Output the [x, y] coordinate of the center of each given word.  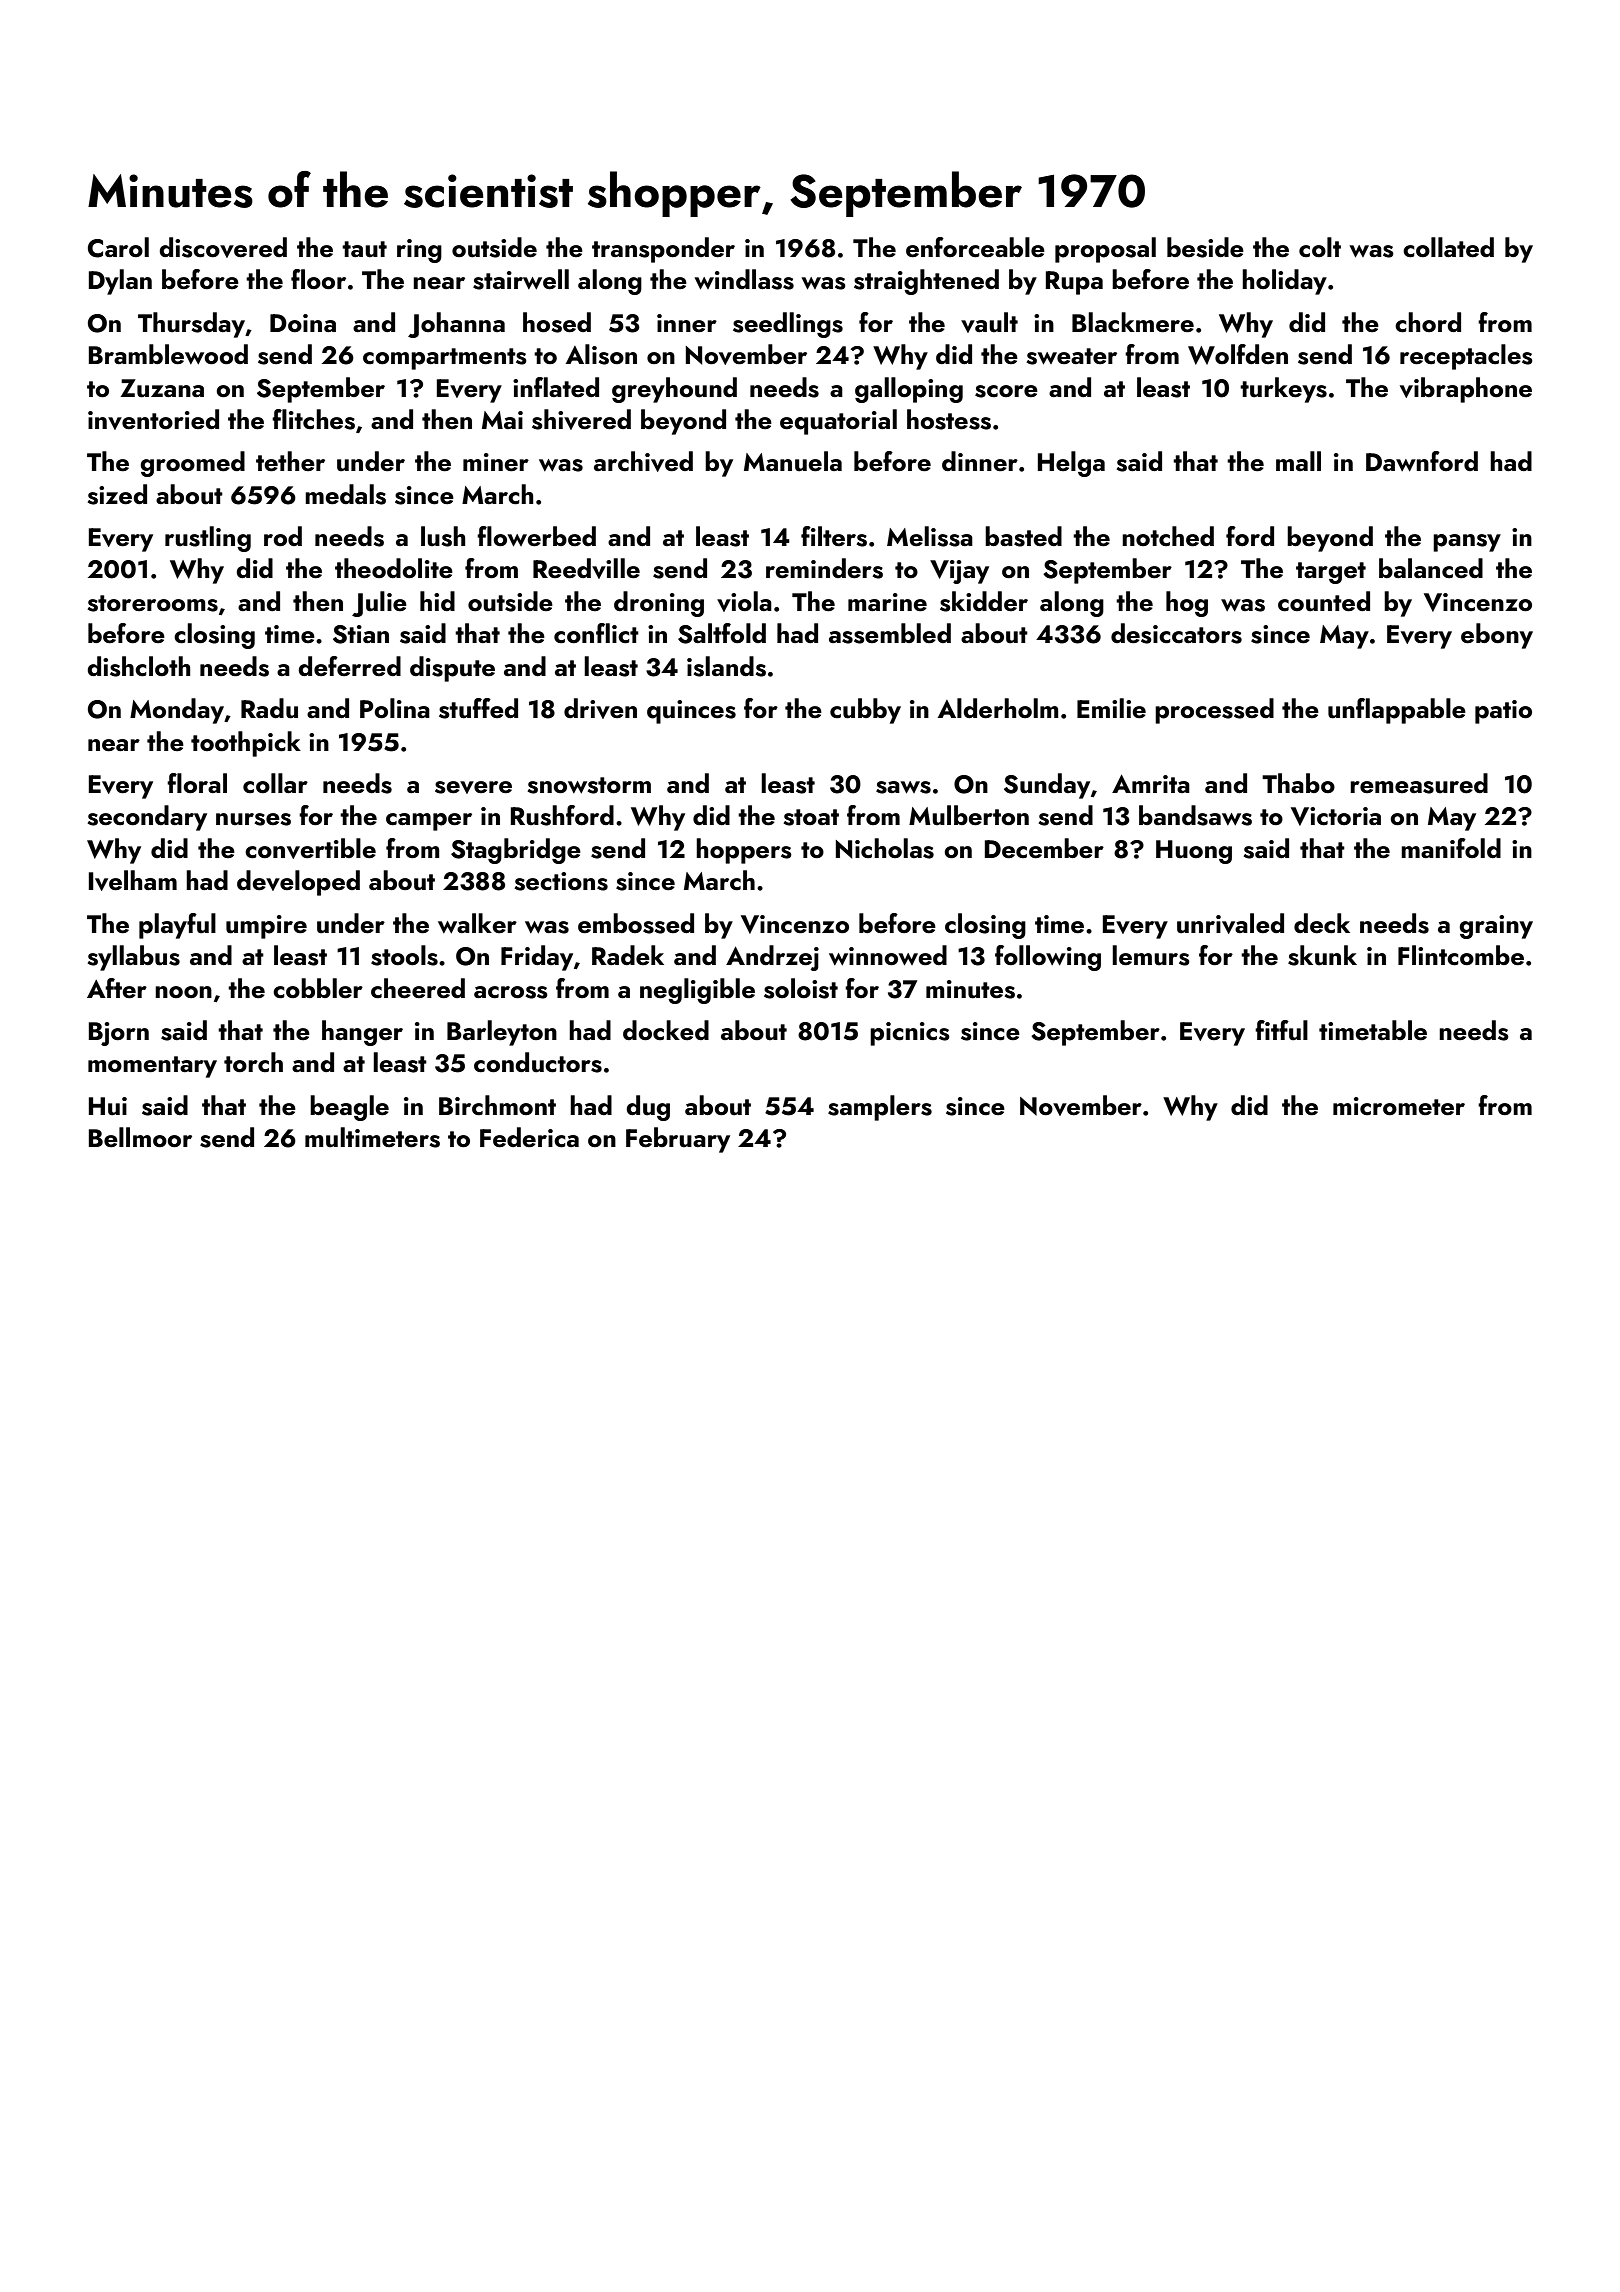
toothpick [246, 744]
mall [1298, 461]
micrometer [1399, 1106]
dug [648, 1108]
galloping [909, 390]
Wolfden [1238, 354]
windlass [744, 279]
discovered [223, 247]
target [1331, 573]
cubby [865, 711]
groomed [192, 464]
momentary [152, 1067]
